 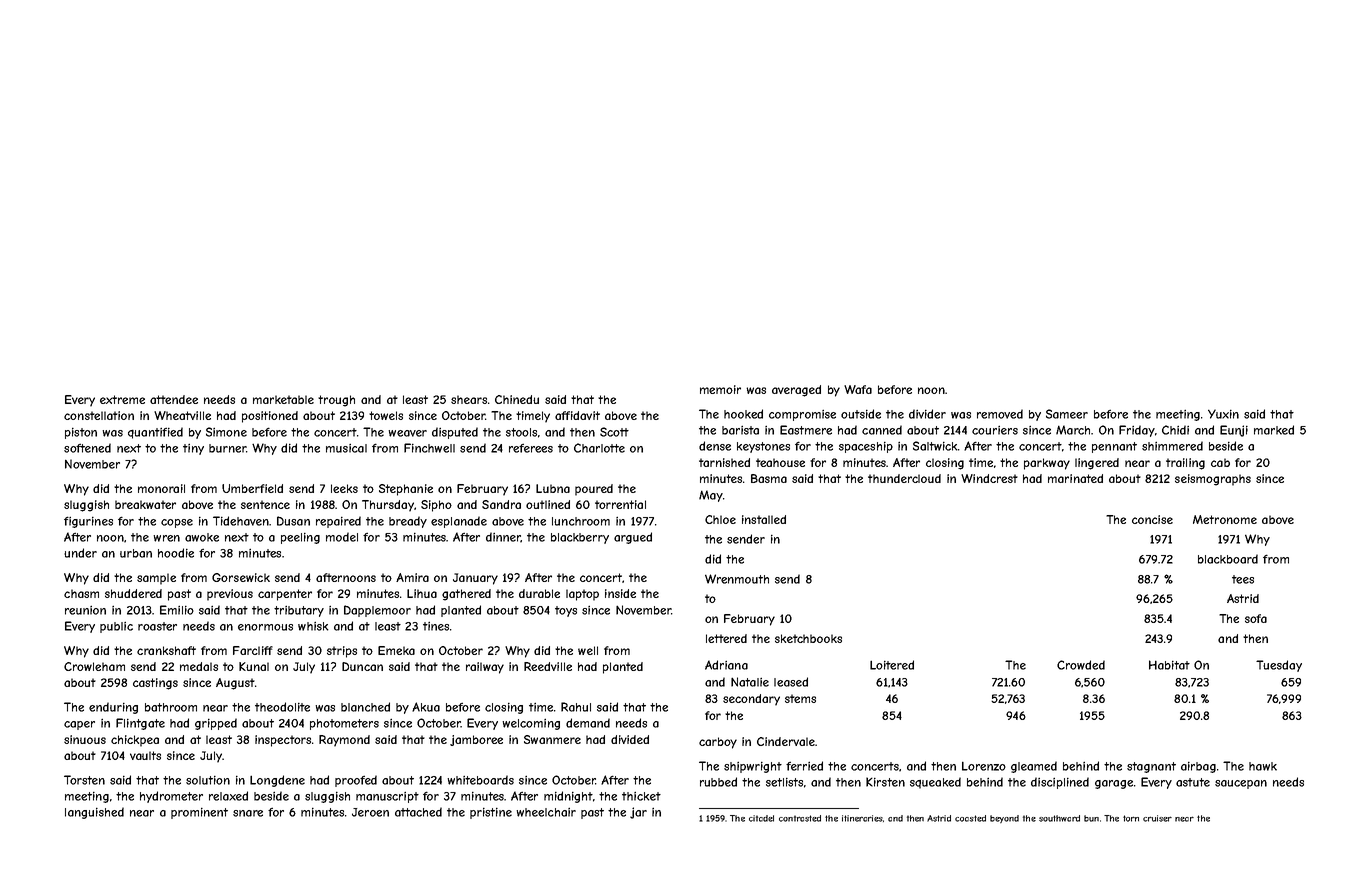 I want to click on sofa, so click(x=1256, y=618).
